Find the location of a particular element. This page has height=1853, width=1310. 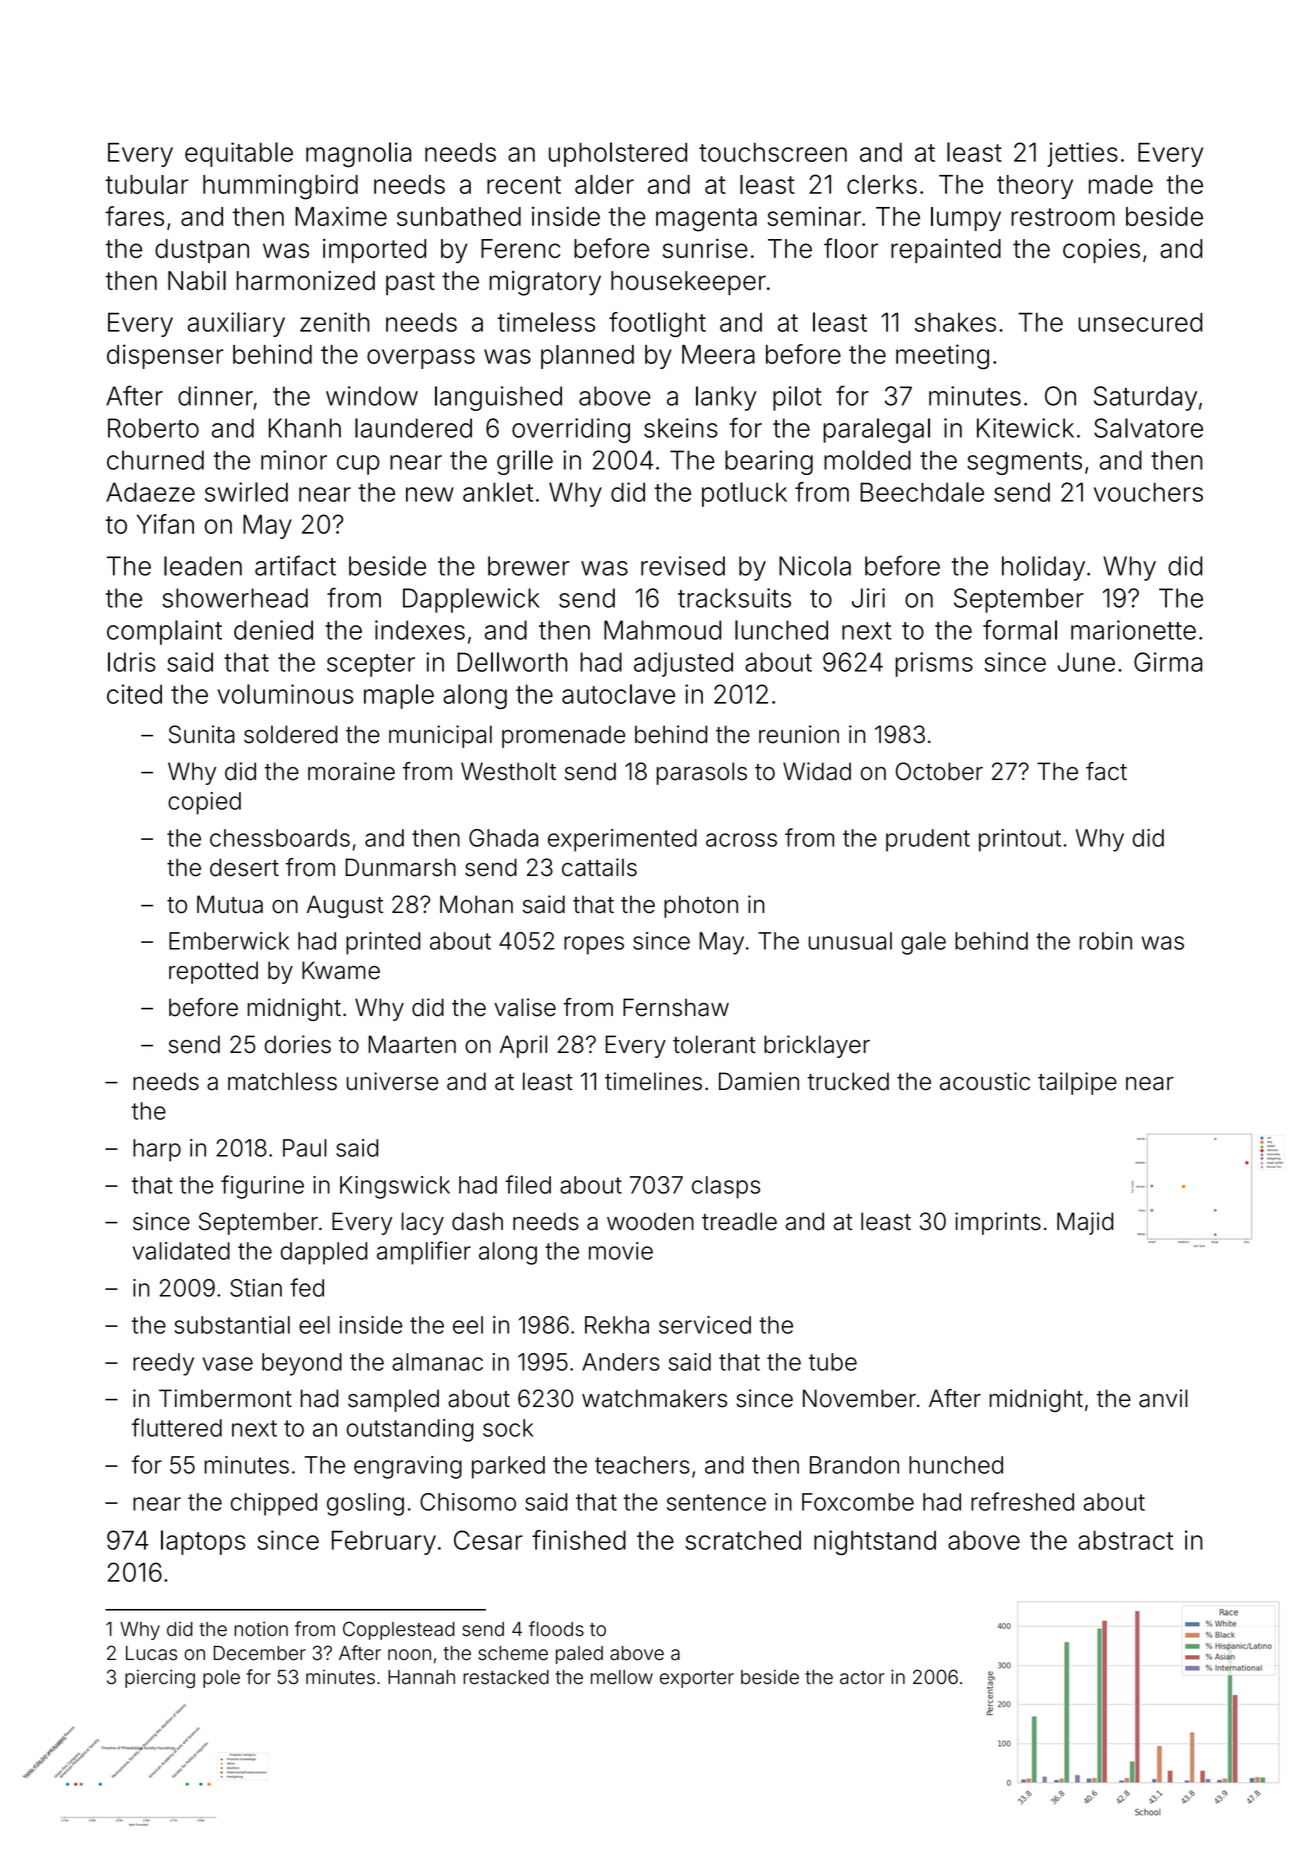

imprints is located at coordinates (998, 1223).
